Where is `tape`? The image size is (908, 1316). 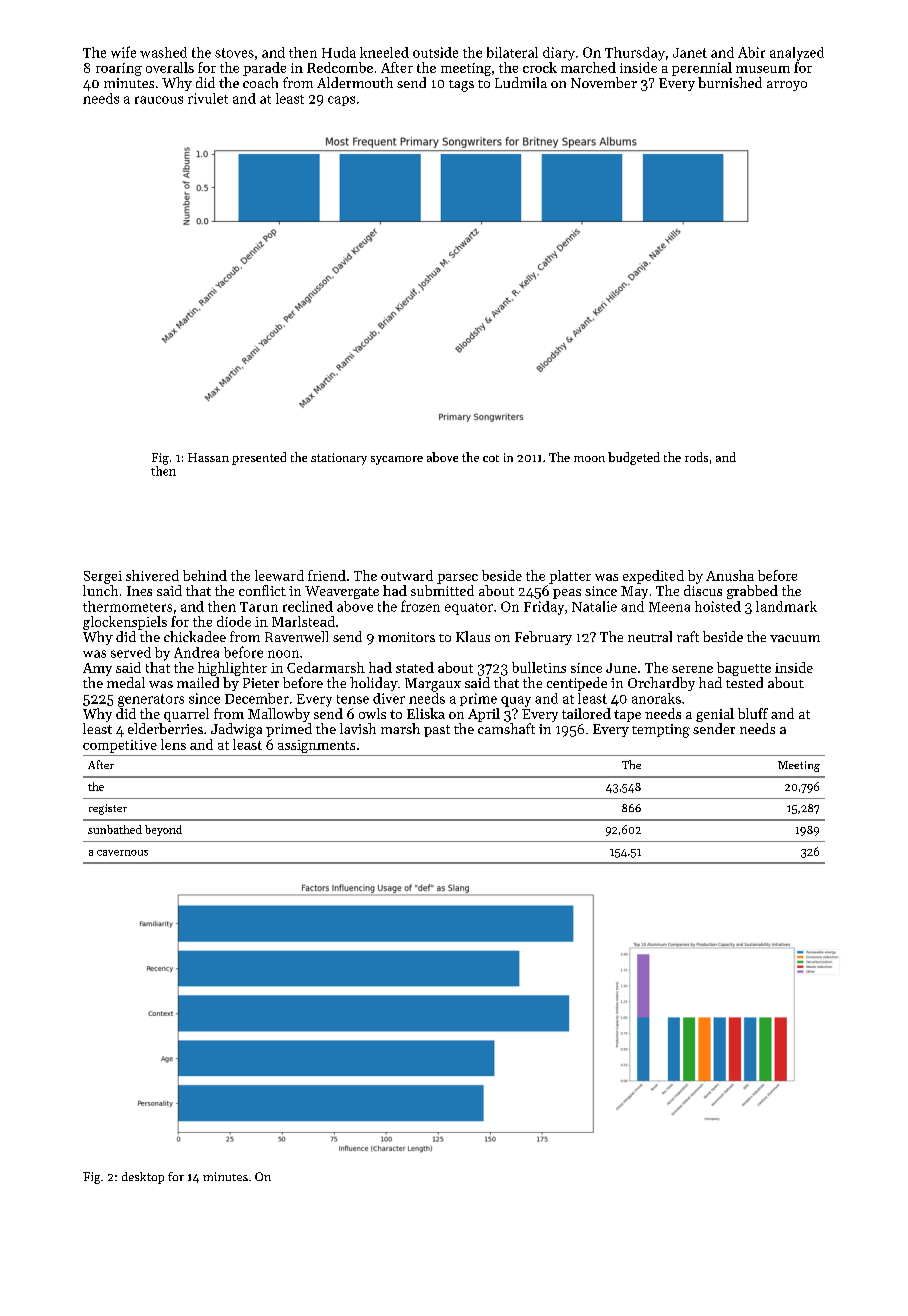
tape is located at coordinates (627, 716).
